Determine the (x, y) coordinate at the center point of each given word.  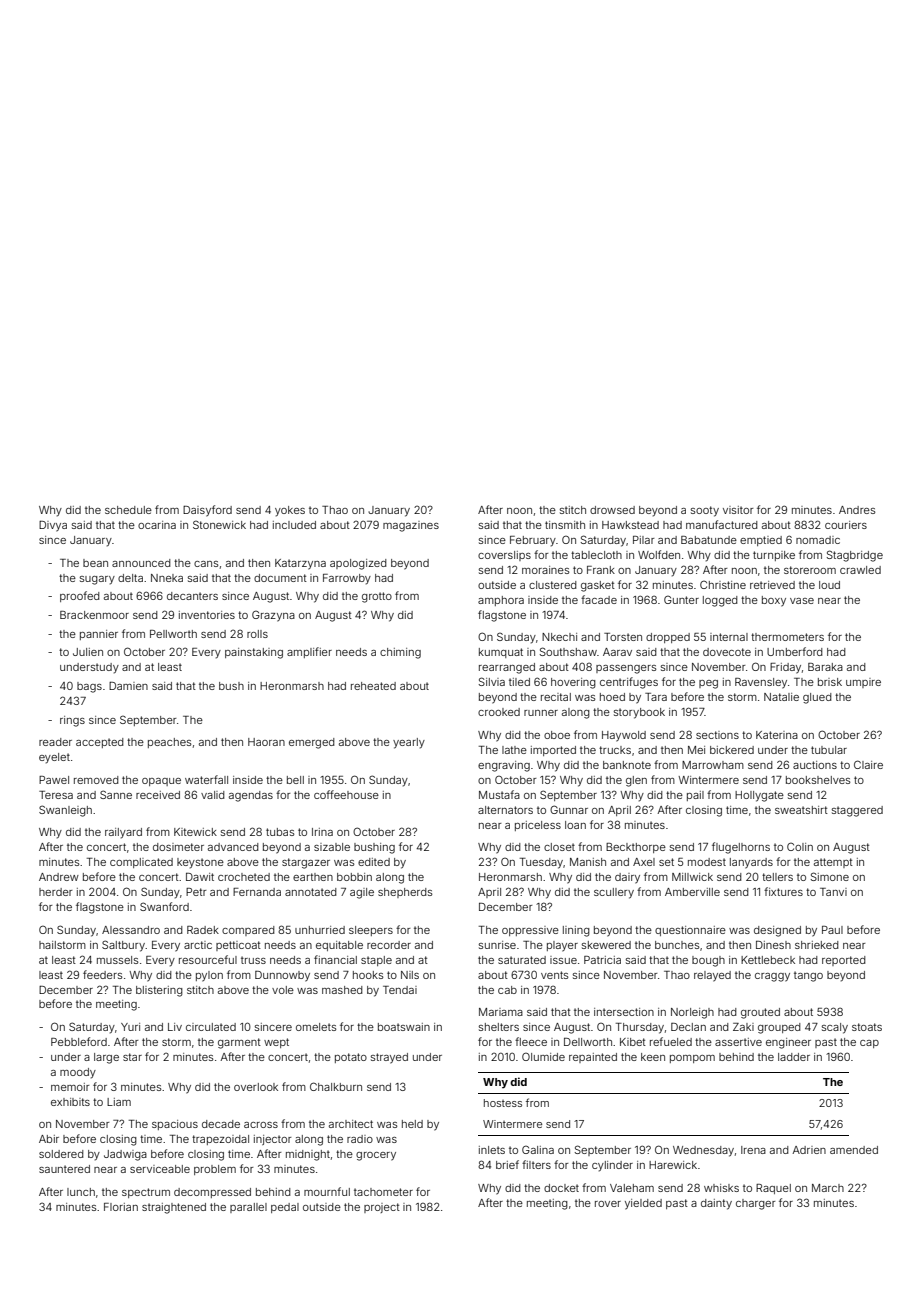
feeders (102, 974)
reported (844, 961)
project (382, 1208)
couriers (846, 525)
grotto (377, 597)
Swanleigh (65, 811)
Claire (868, 764)
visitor (738, 510)
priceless (538, 826)
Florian (121, 1207)
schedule (128, 510)
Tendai (400, 990)
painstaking (254, 653)
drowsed (612, 510)
